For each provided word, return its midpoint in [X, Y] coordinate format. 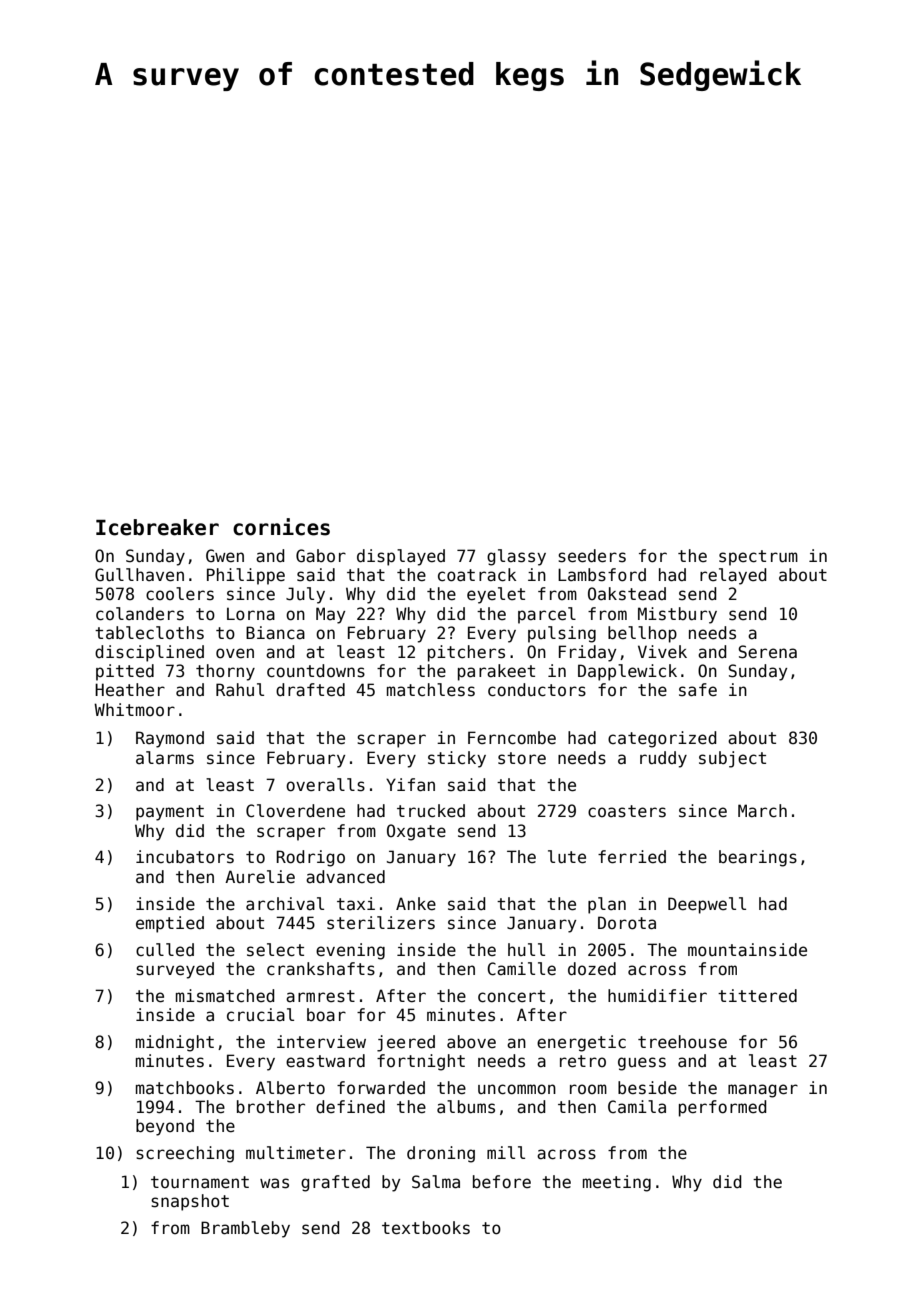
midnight [175, 1043]
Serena [767, 652]
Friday [587, 653]
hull [526, 949]
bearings [758, 858]
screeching [185, 1154]
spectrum [758, 558]
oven [235, 653]
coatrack [477, 575]
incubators [185, 857]
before [502, 1182]
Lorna [251, 614]
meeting [617, 1183]
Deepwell [707, 905]
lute [567, 857]
